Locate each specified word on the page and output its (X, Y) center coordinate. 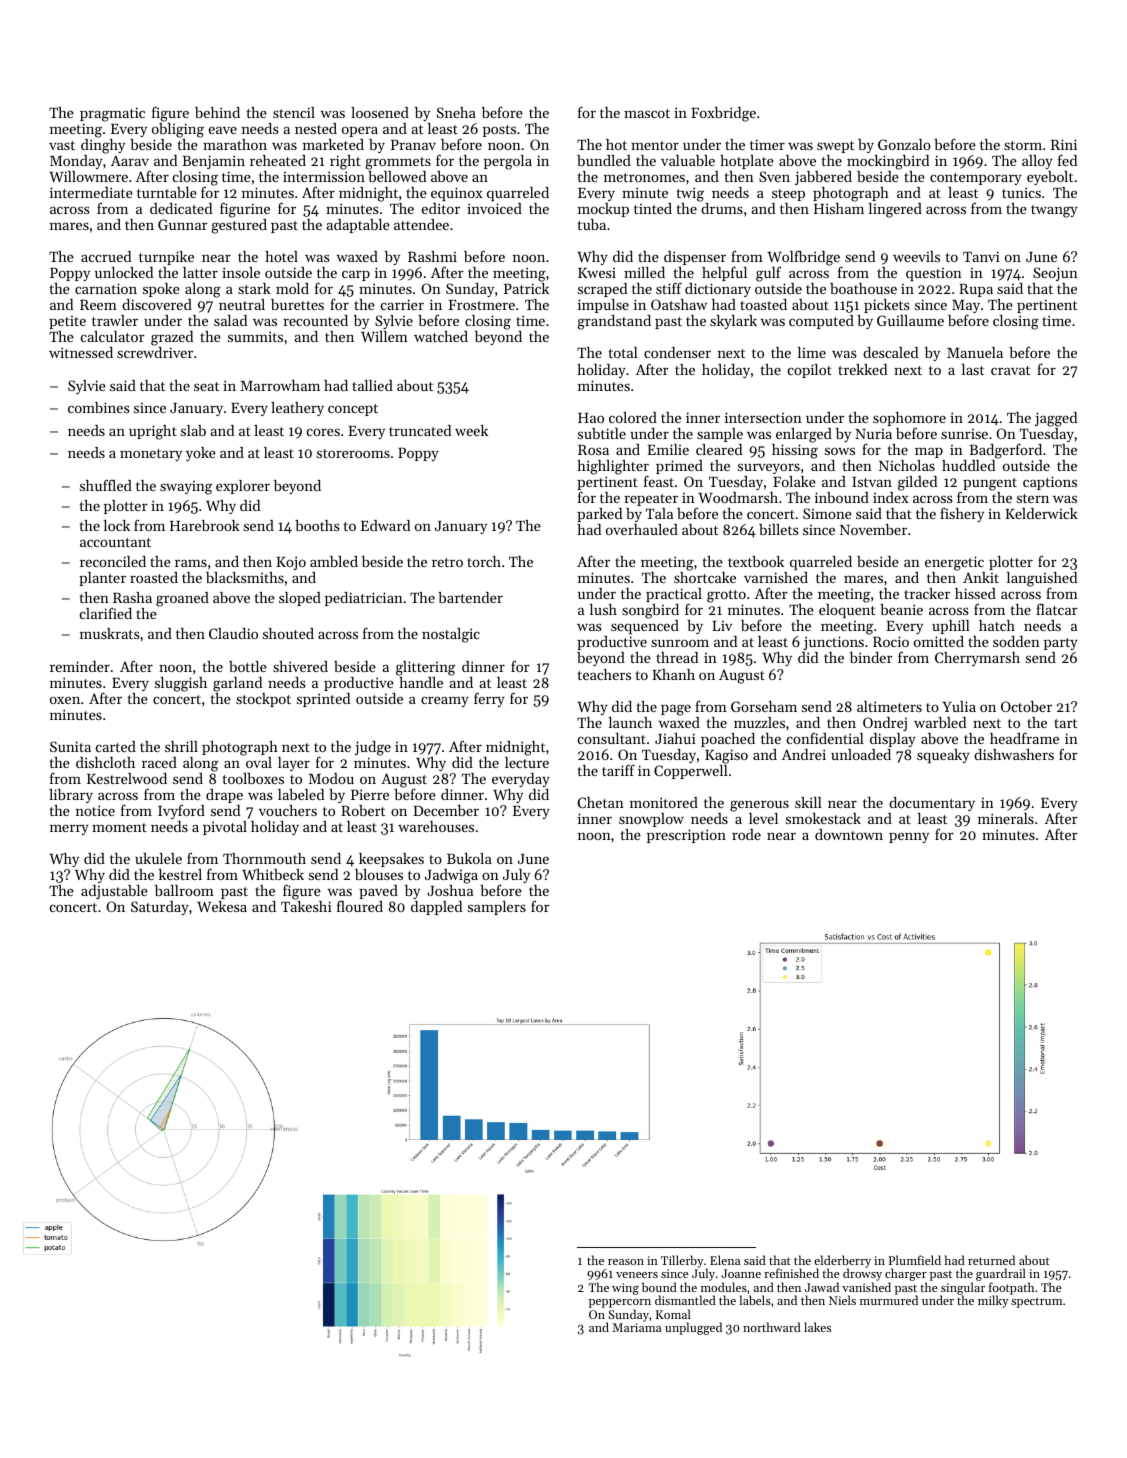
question (934, 274)
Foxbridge (723, 114)
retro (447, 562)
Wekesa (222, 906)
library (71, 796)
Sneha (456, 112)
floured (360, 906)
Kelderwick (1041, 513)
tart (1065, 723)
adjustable (114, 892)
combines (99, 407)
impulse (603, 306)
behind (217, 112)
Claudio (233, 633)
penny (909, 838)
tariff (618, 770)
